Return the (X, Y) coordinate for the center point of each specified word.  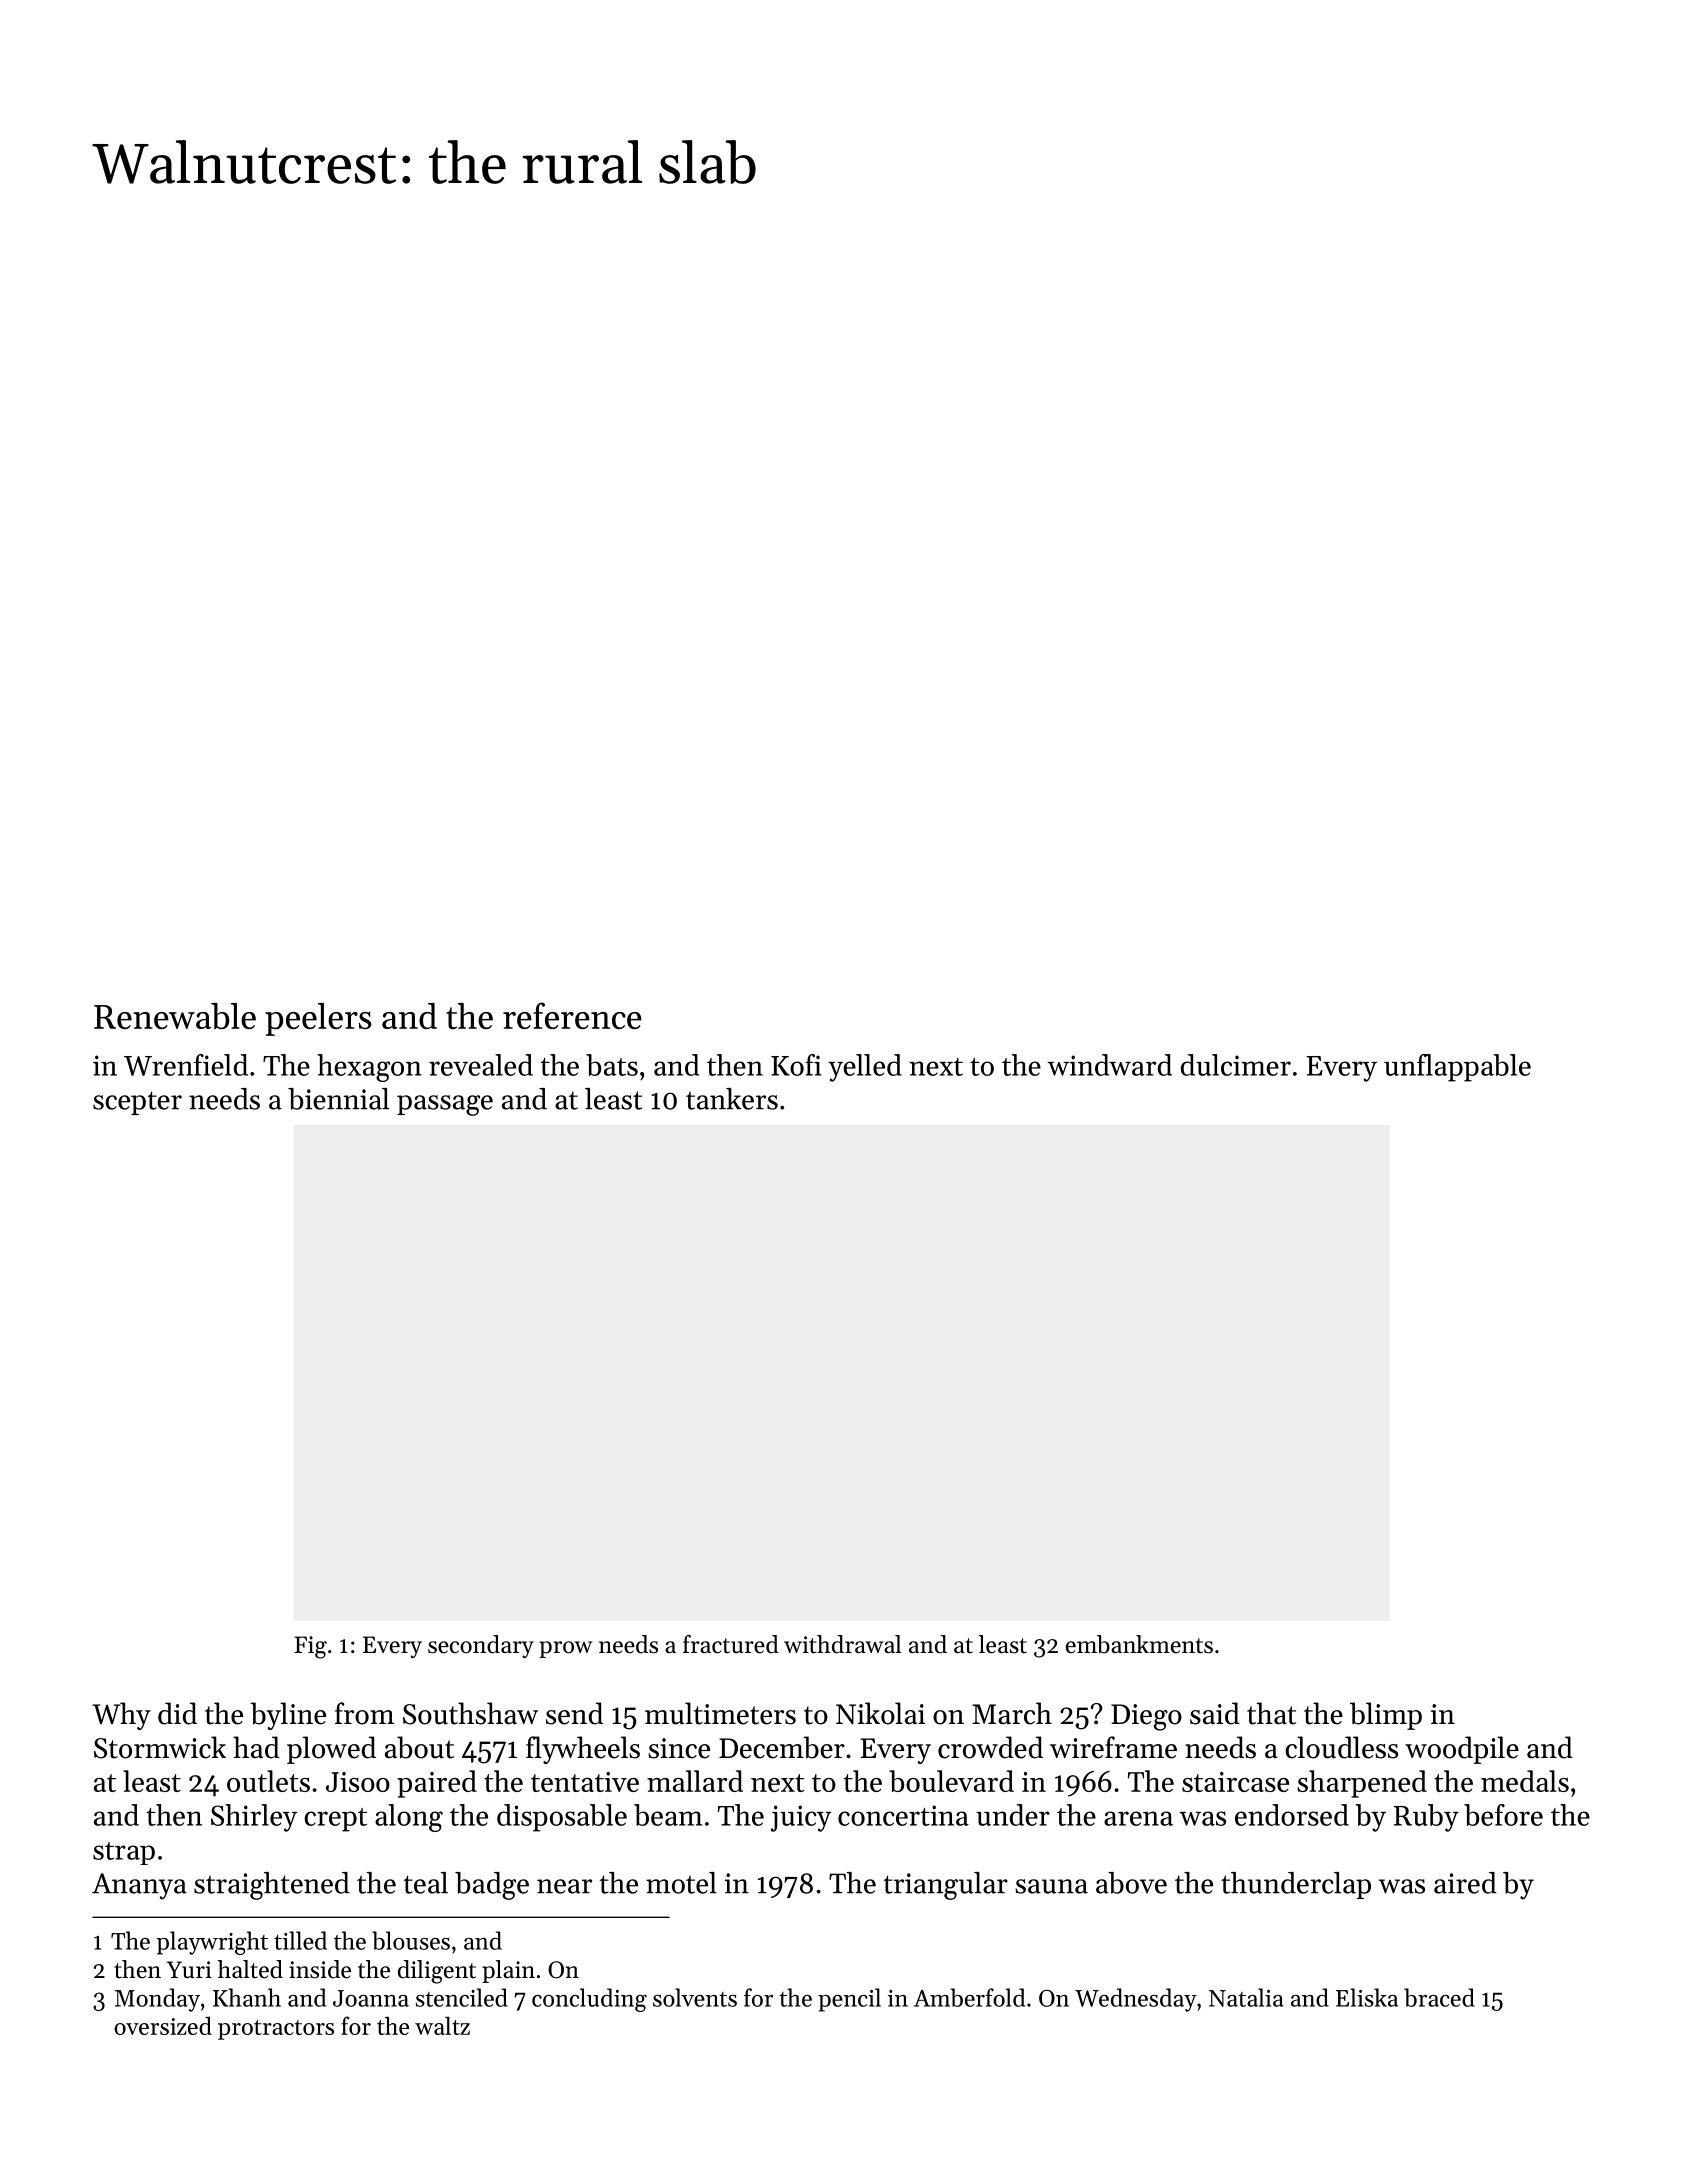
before (1503, 1815)
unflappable (1457, 1068)
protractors (276, 2030)
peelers (318, 1019)
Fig (310, 1647)
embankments (1139, 1644)
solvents (695, 1997)
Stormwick (160, 1747)
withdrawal (842, 1644)
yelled (865, 1068)
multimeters (720, 1713)
